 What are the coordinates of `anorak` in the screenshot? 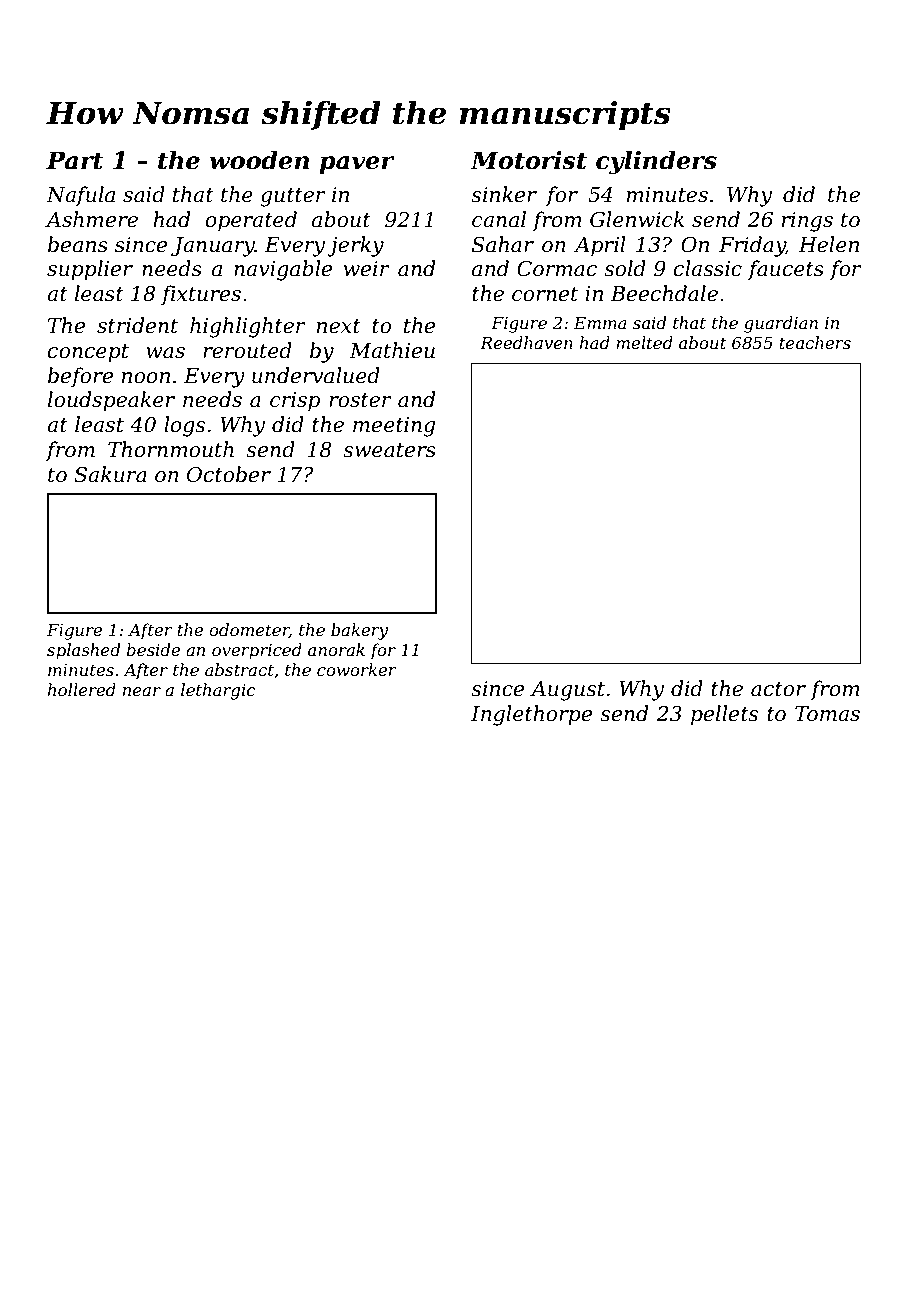 It's located at (336, 649).
